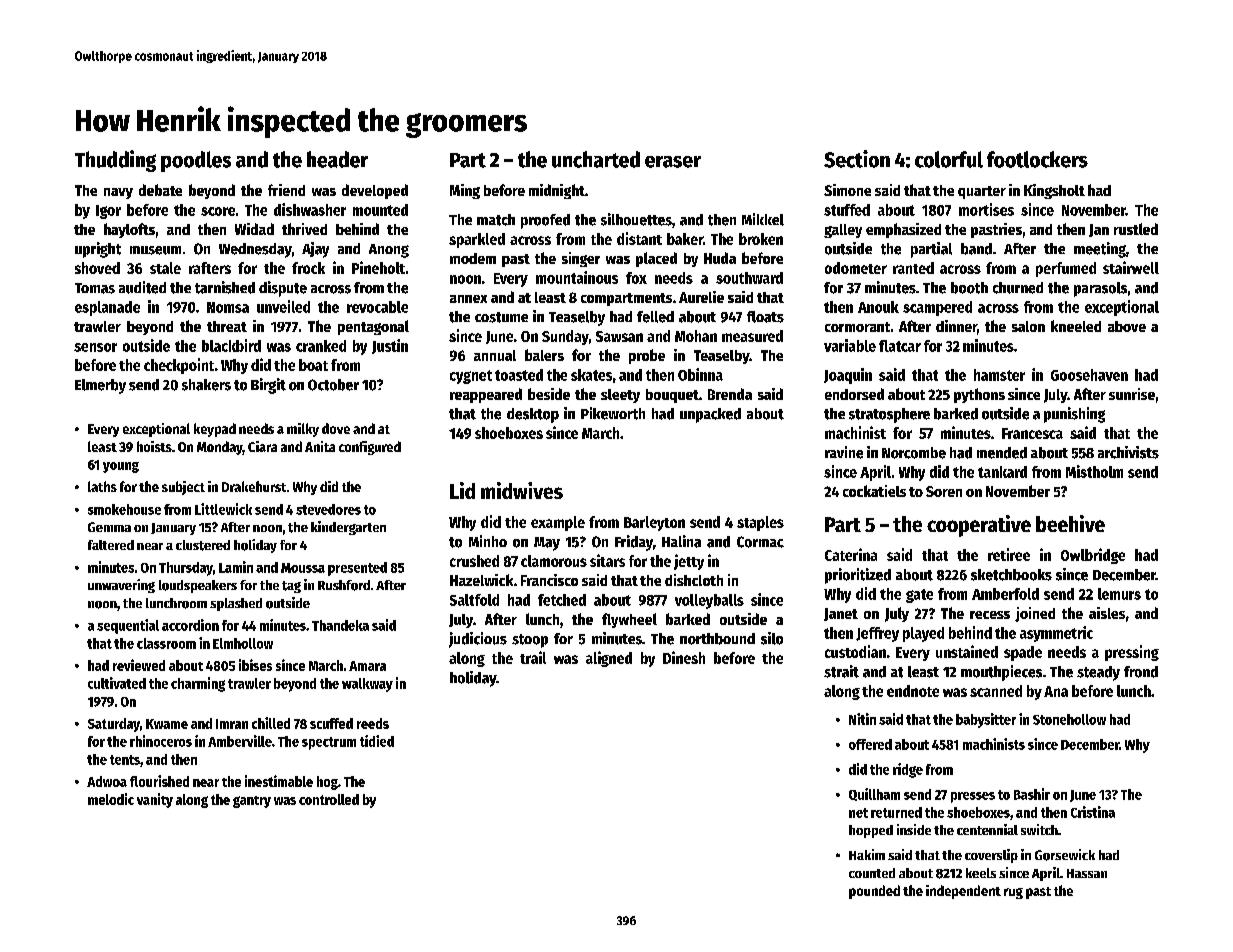 Image resolution: width=1233 pixels, height=952 pixels. I want to click on Bashir, so click(1032, 794).
